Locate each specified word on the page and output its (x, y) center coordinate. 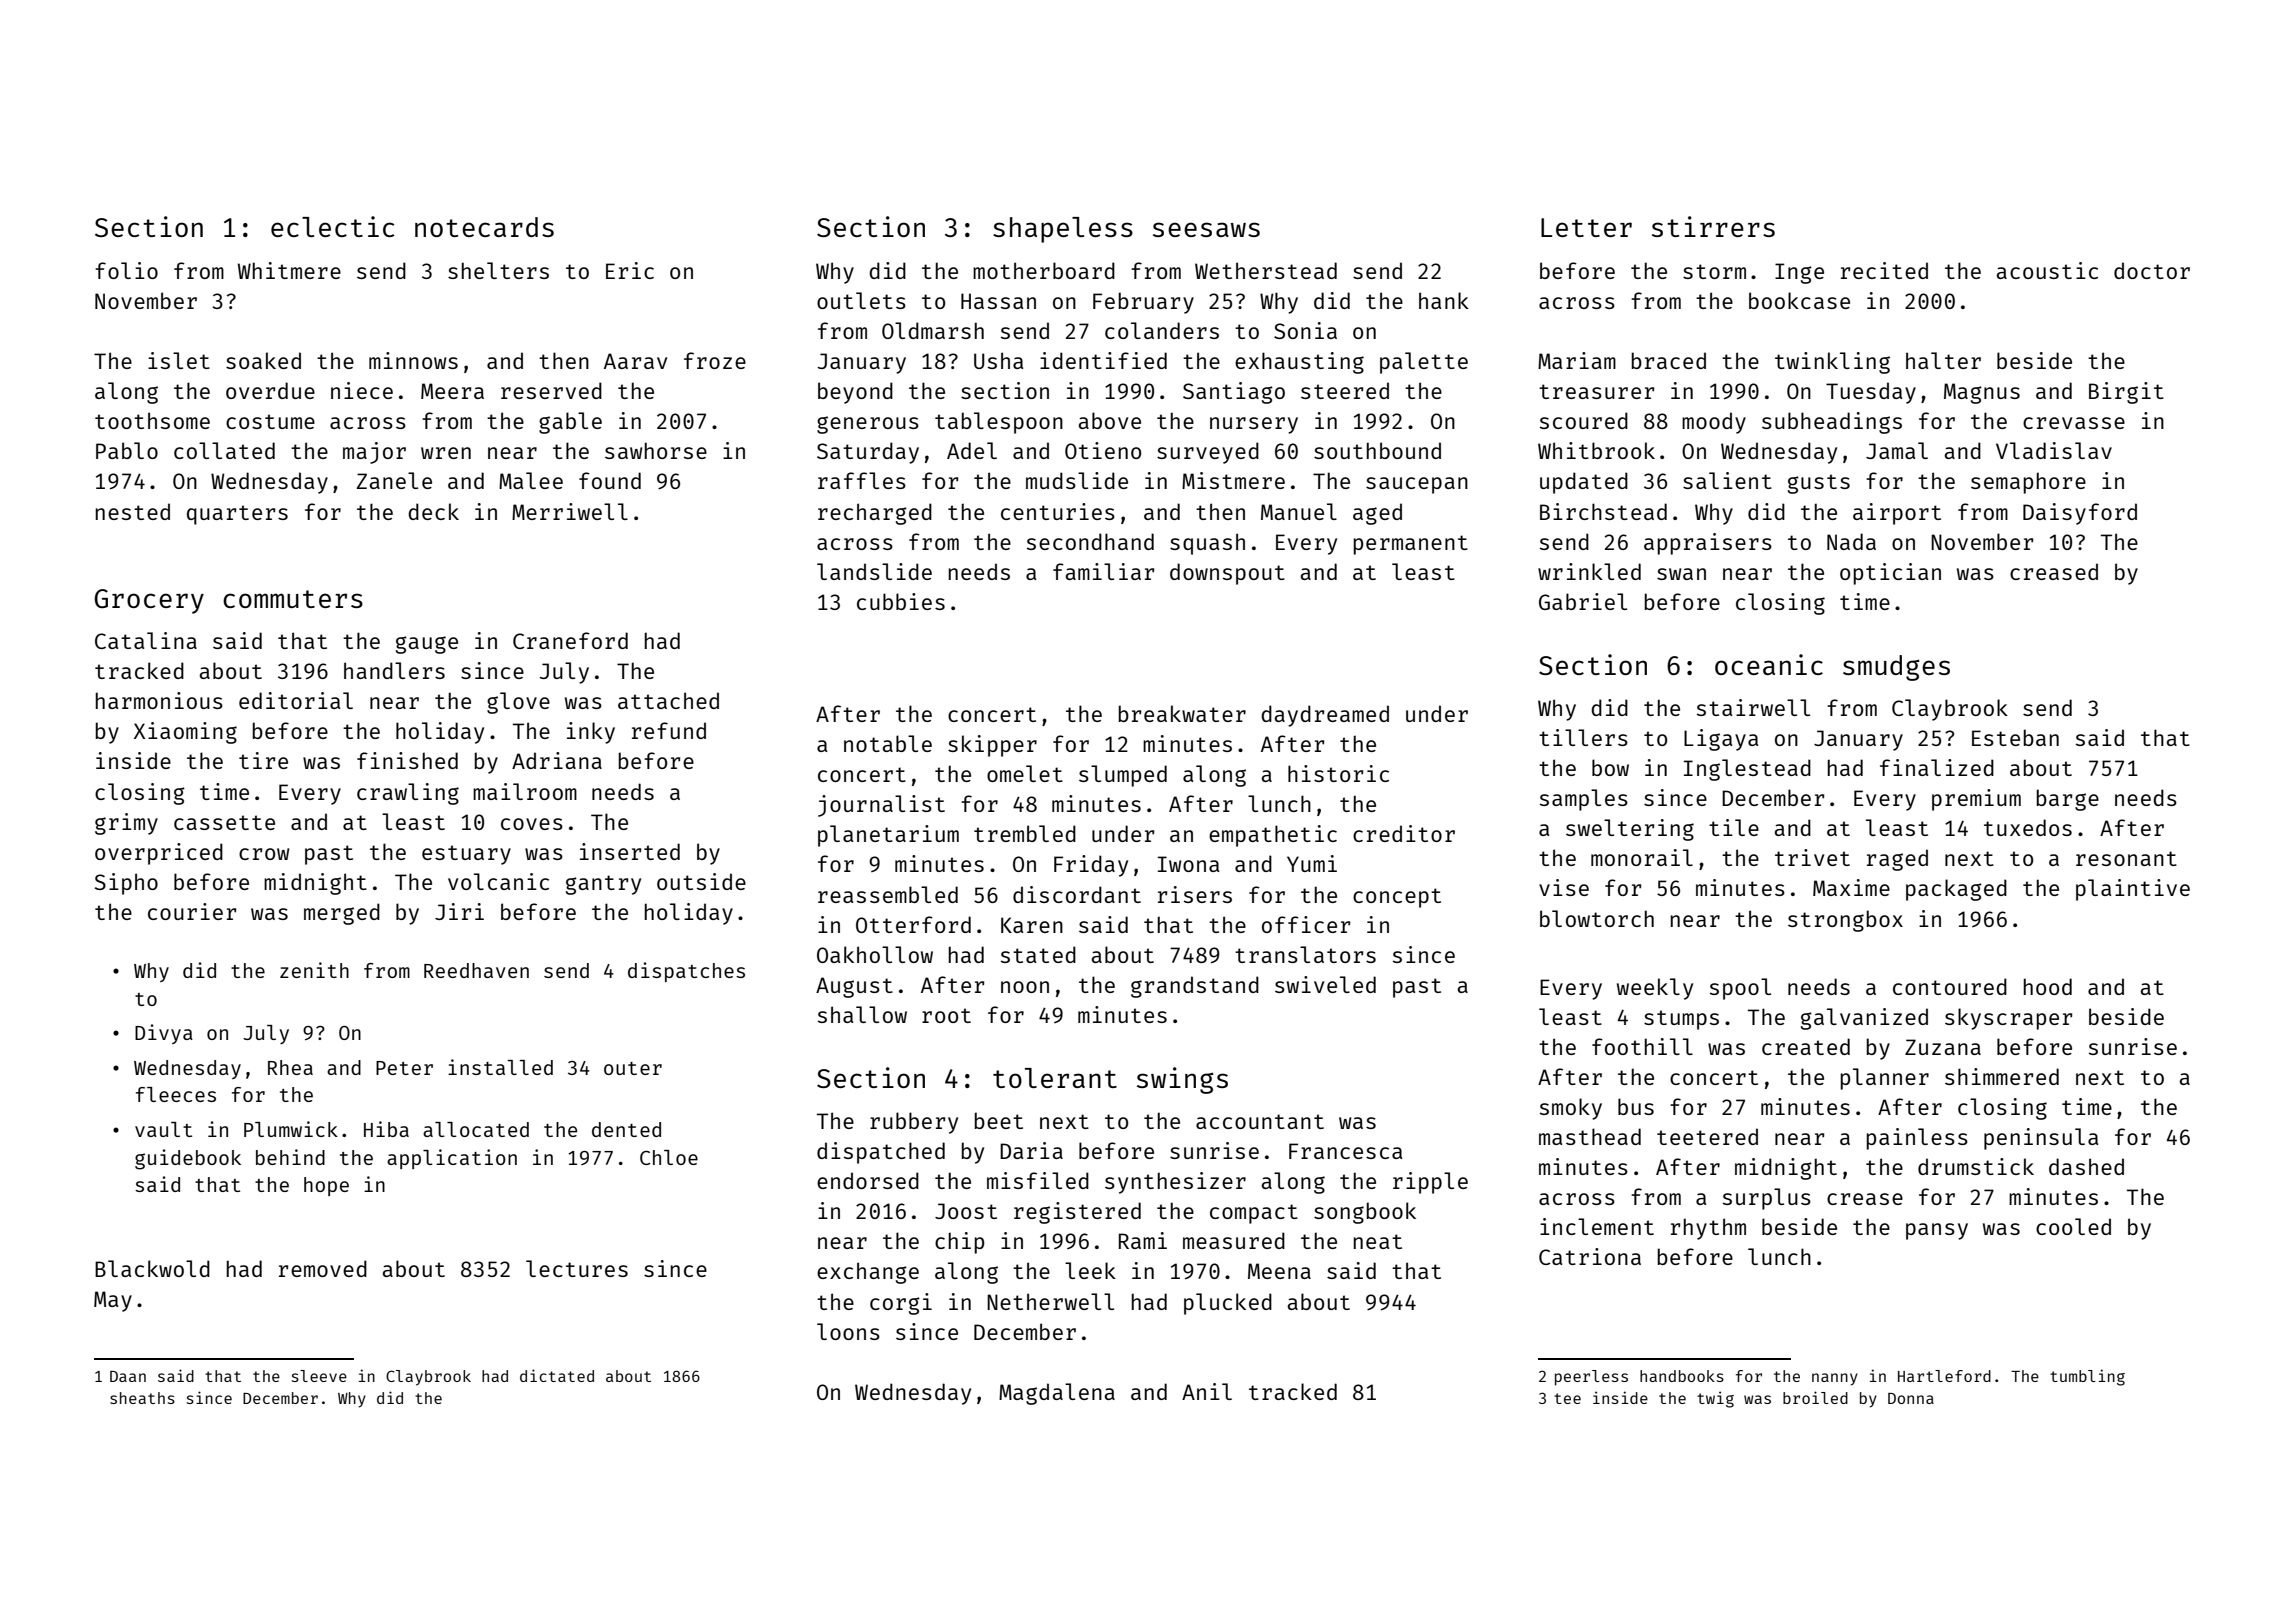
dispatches (686, 972)
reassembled (888, 894)
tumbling (2087, 1377)
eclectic (333, 226)
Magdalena (1057, 1394)
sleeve (319, 1376)
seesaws (1206, 229)
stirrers (1713, 226)
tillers (1583, 737)
